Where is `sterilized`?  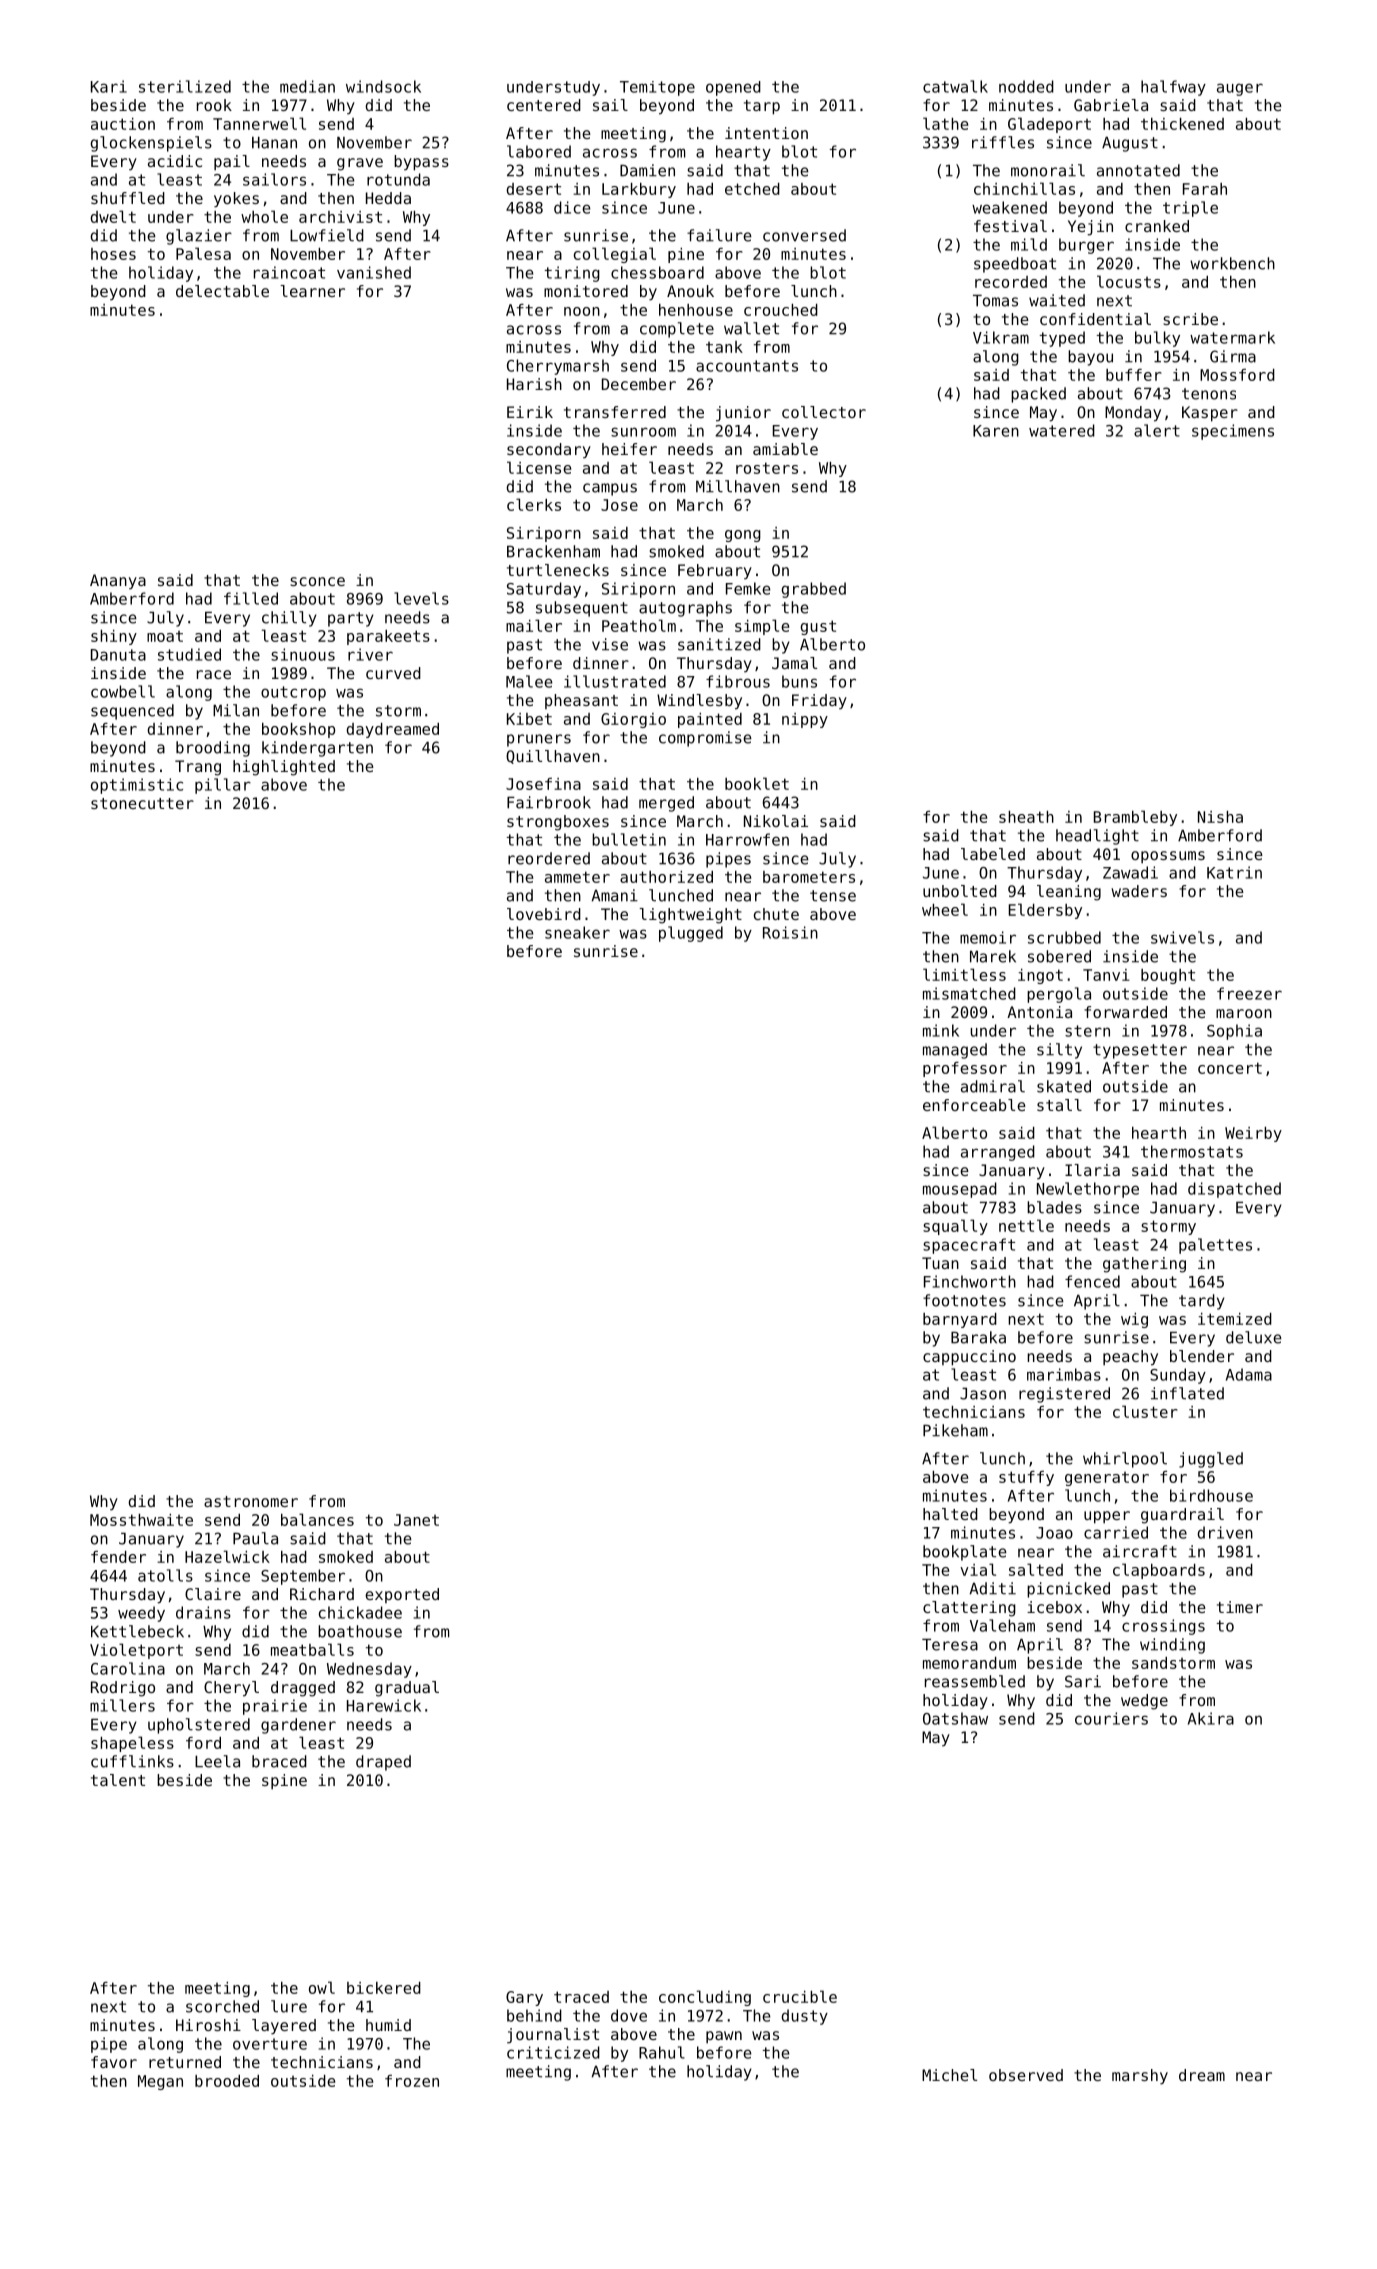 sterilized is located at coordinates (185, 86).
